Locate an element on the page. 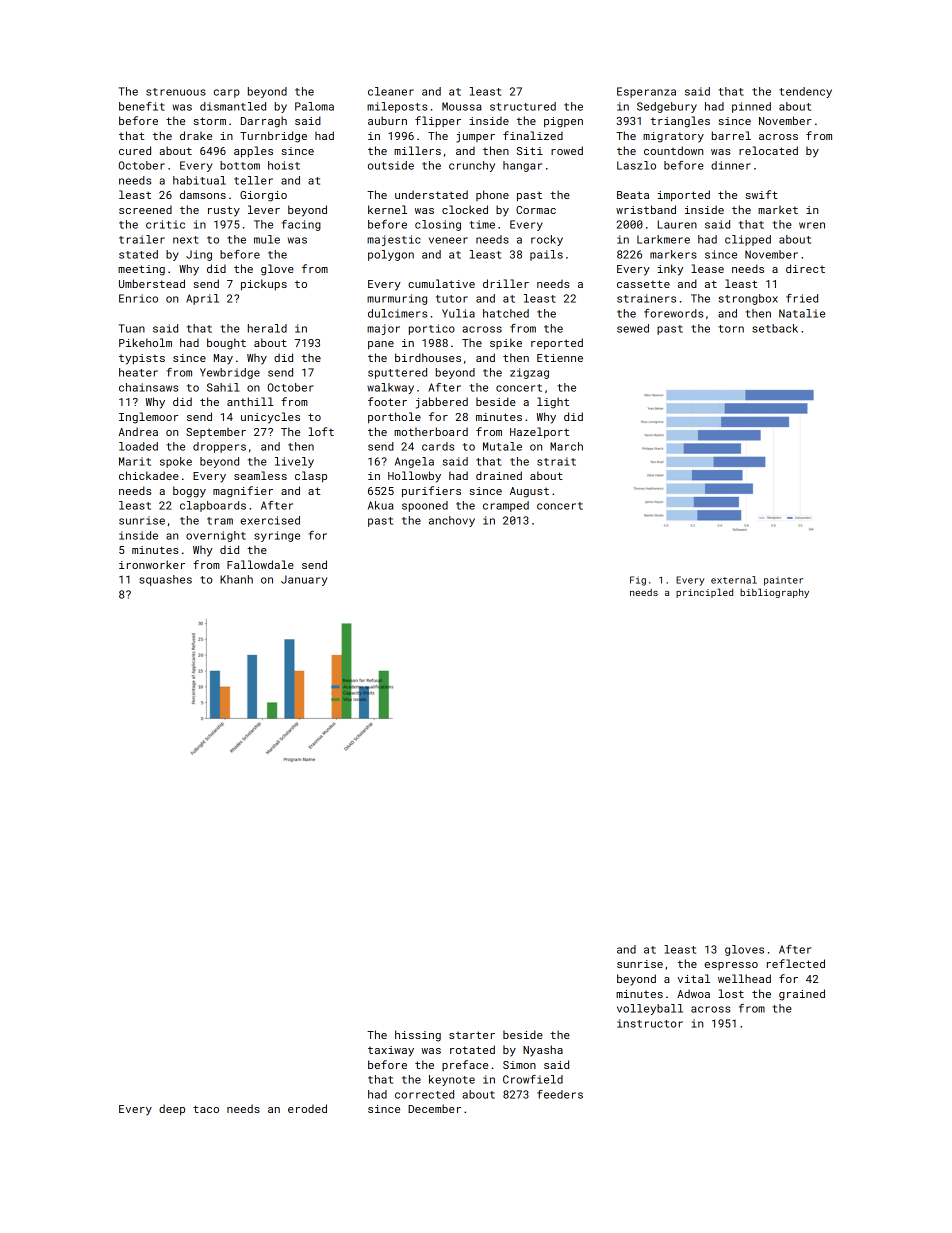 The image size is (952, 1233). Fallowdale is located at coordinates (260, 564).
